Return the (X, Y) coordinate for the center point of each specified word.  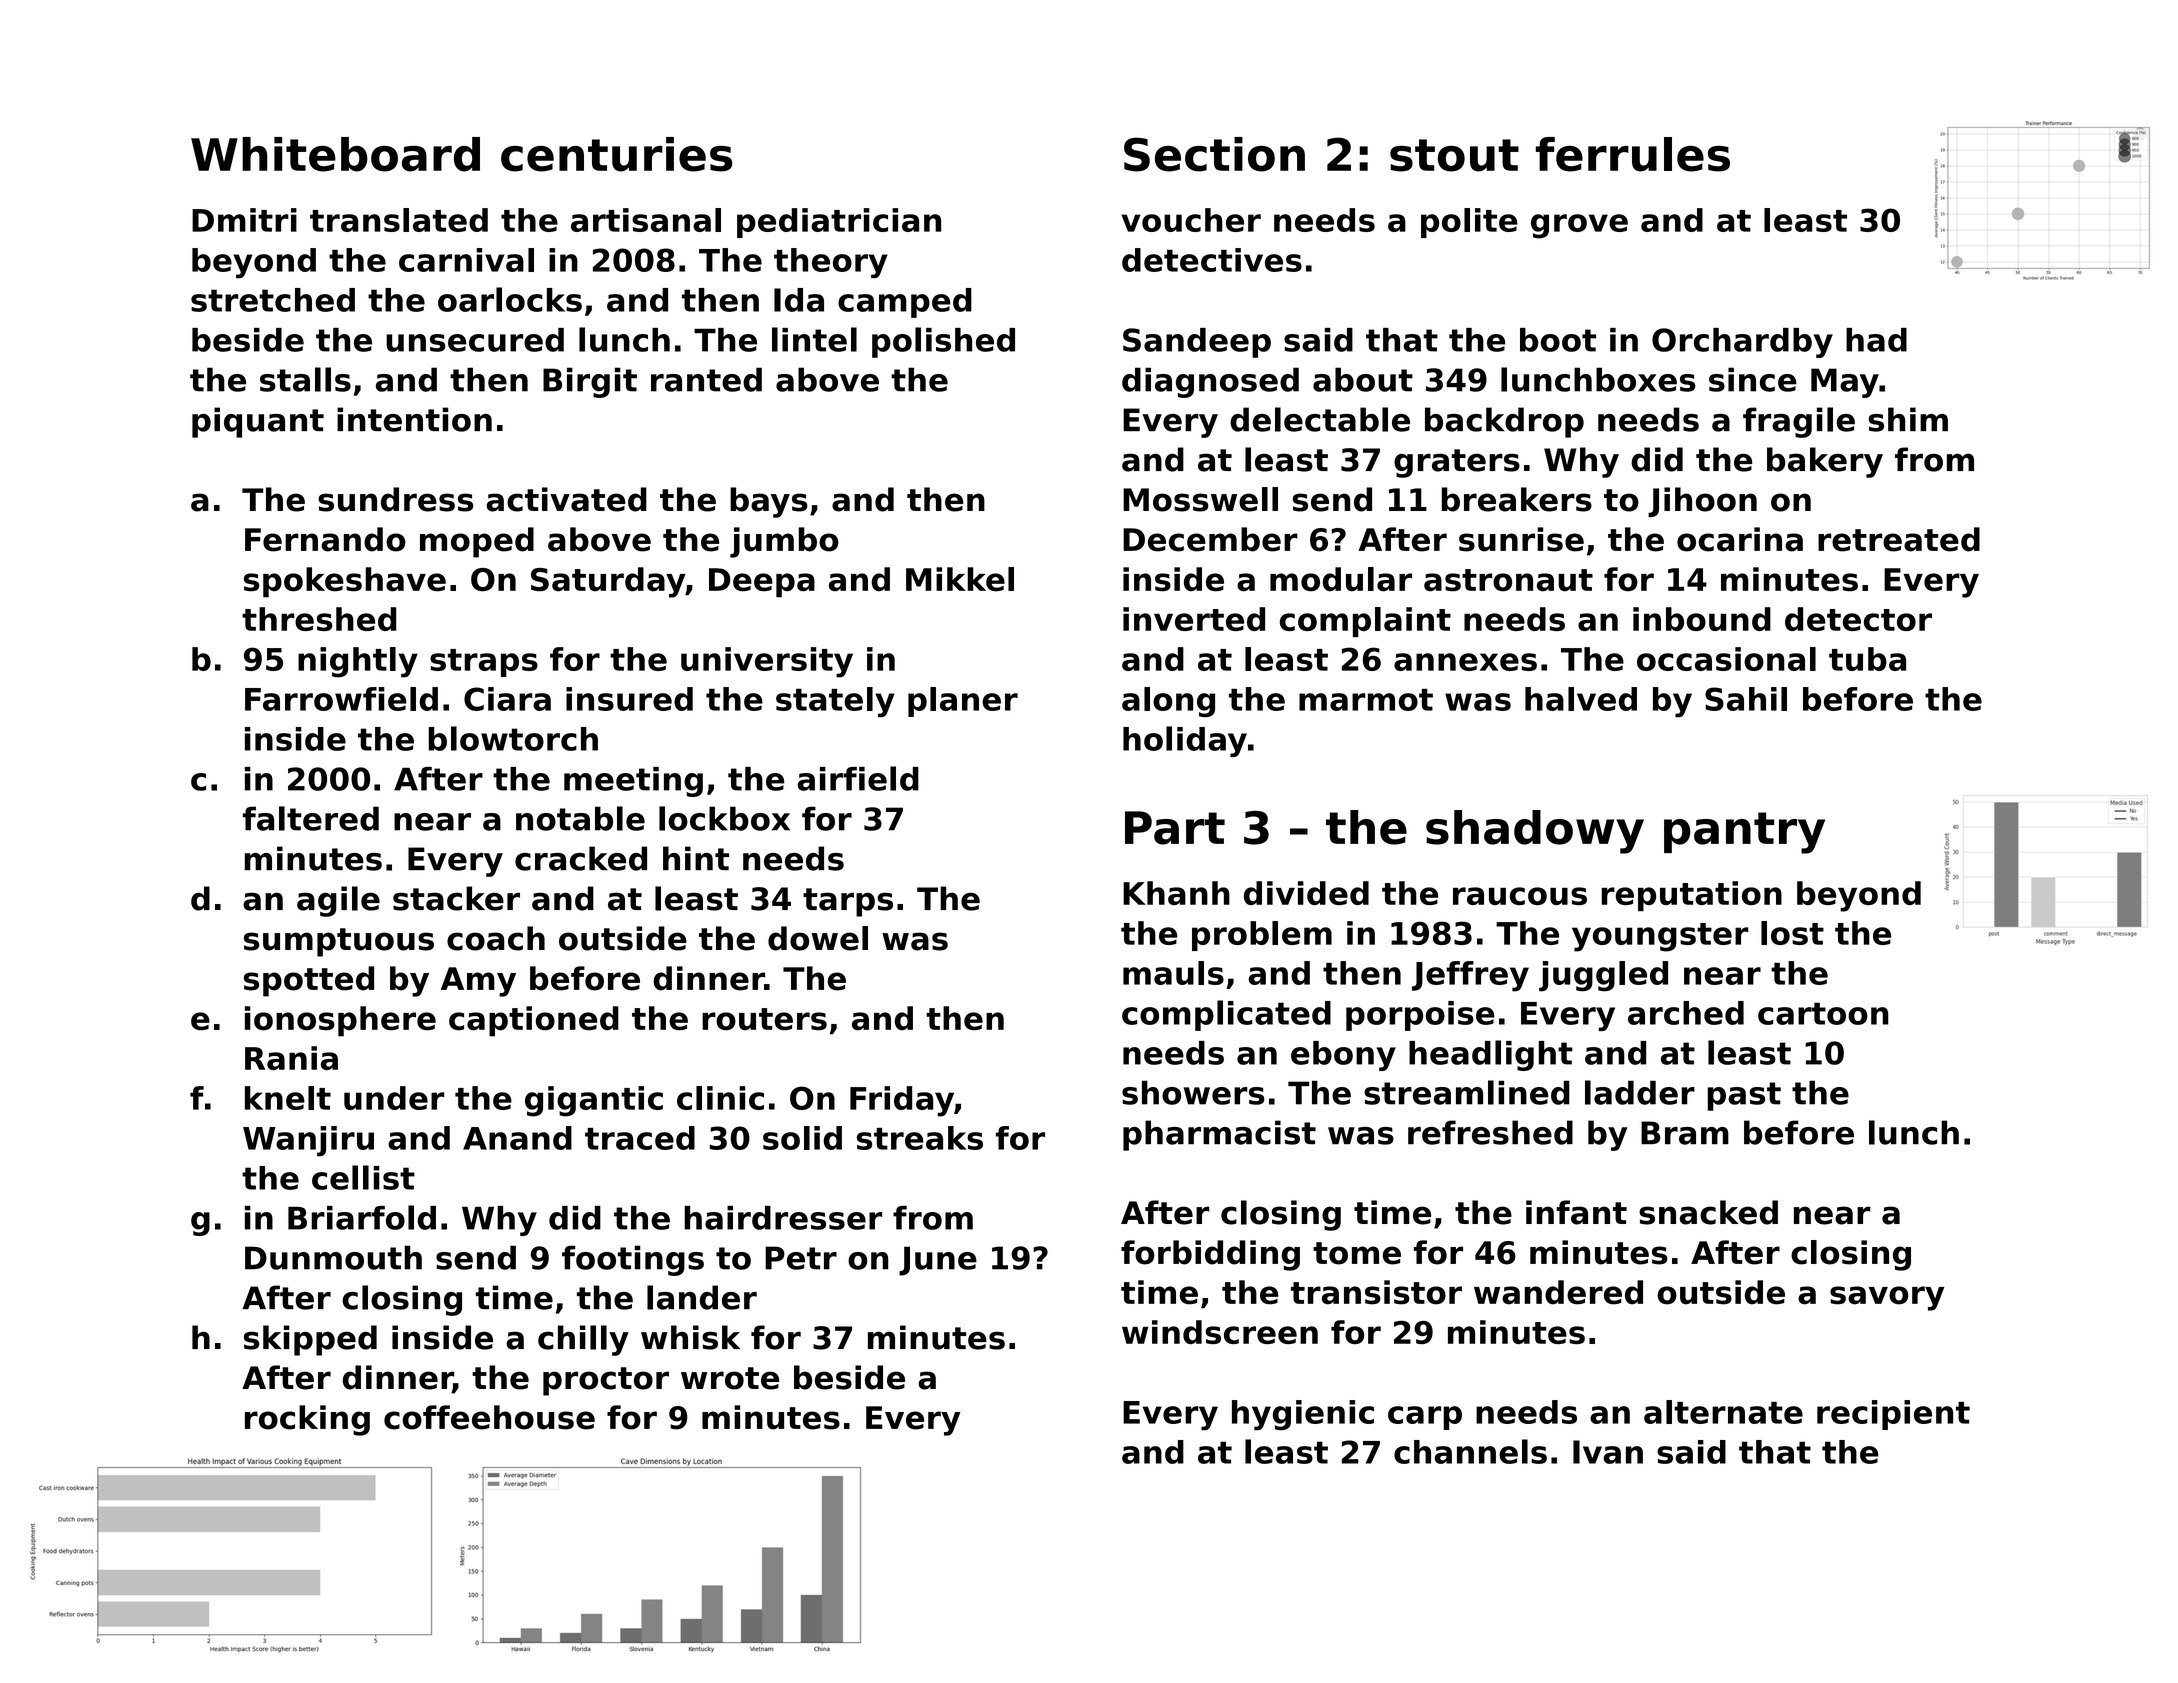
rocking (307, 1420)
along (1168, 702)
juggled (1603, 976)
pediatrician (839, 223)
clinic (720, 1098)
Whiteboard (335, 154)
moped (477, 542)
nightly (358, 662)
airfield (858, 778)
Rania (291, 1058)
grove (1579, 226)
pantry (1744, 833)
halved (1581, 699)
